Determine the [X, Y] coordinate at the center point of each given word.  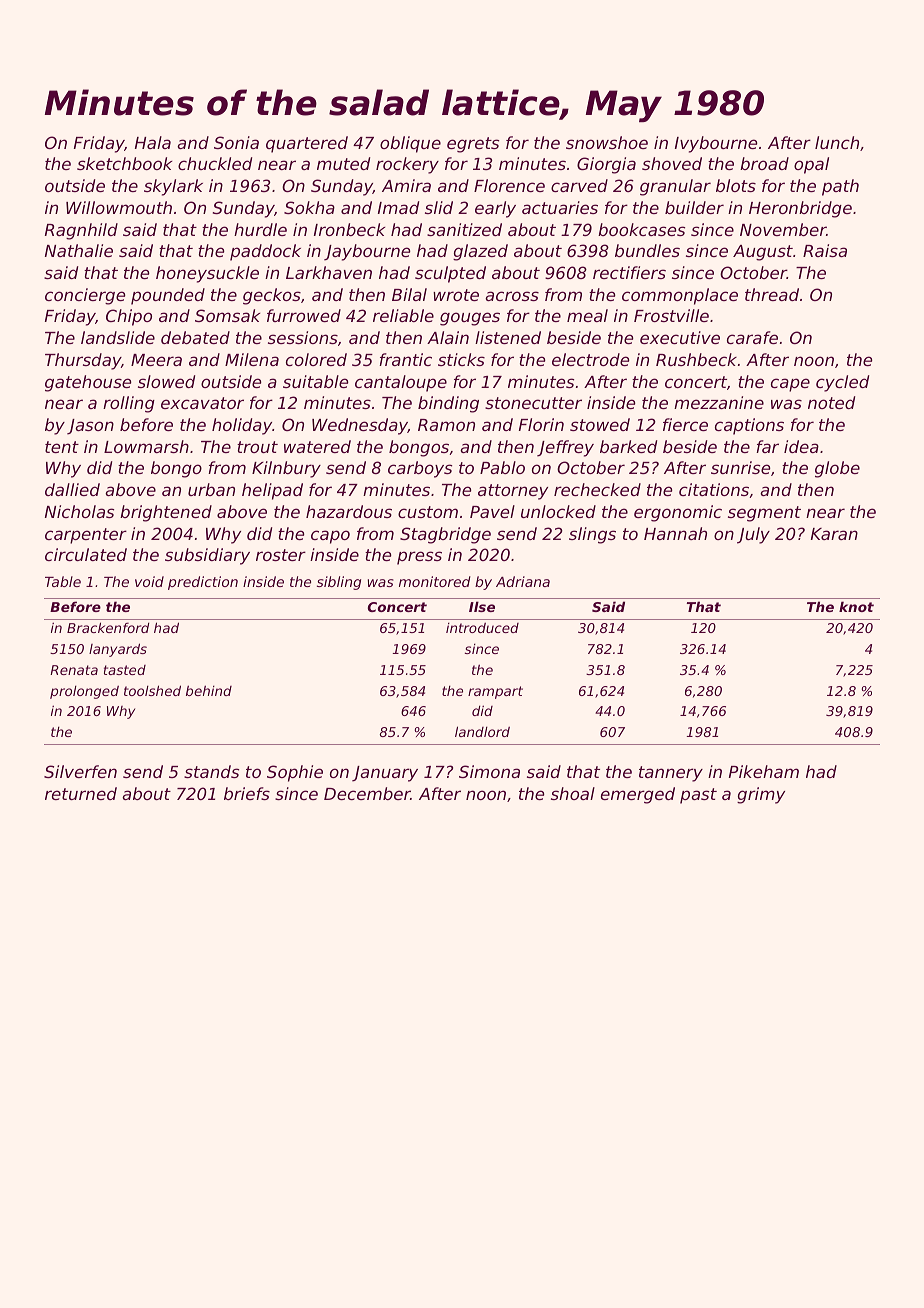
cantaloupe [401, 383]
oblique [410, 144]
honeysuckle [207, 274]
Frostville [671, 315]
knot [856, 606]
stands [211, 771]
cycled [842, 383]
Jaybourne [367, 252]
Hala [153, 142]
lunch [837, 142]
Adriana [523, 581]
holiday [242, 426]
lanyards [118, 650]
